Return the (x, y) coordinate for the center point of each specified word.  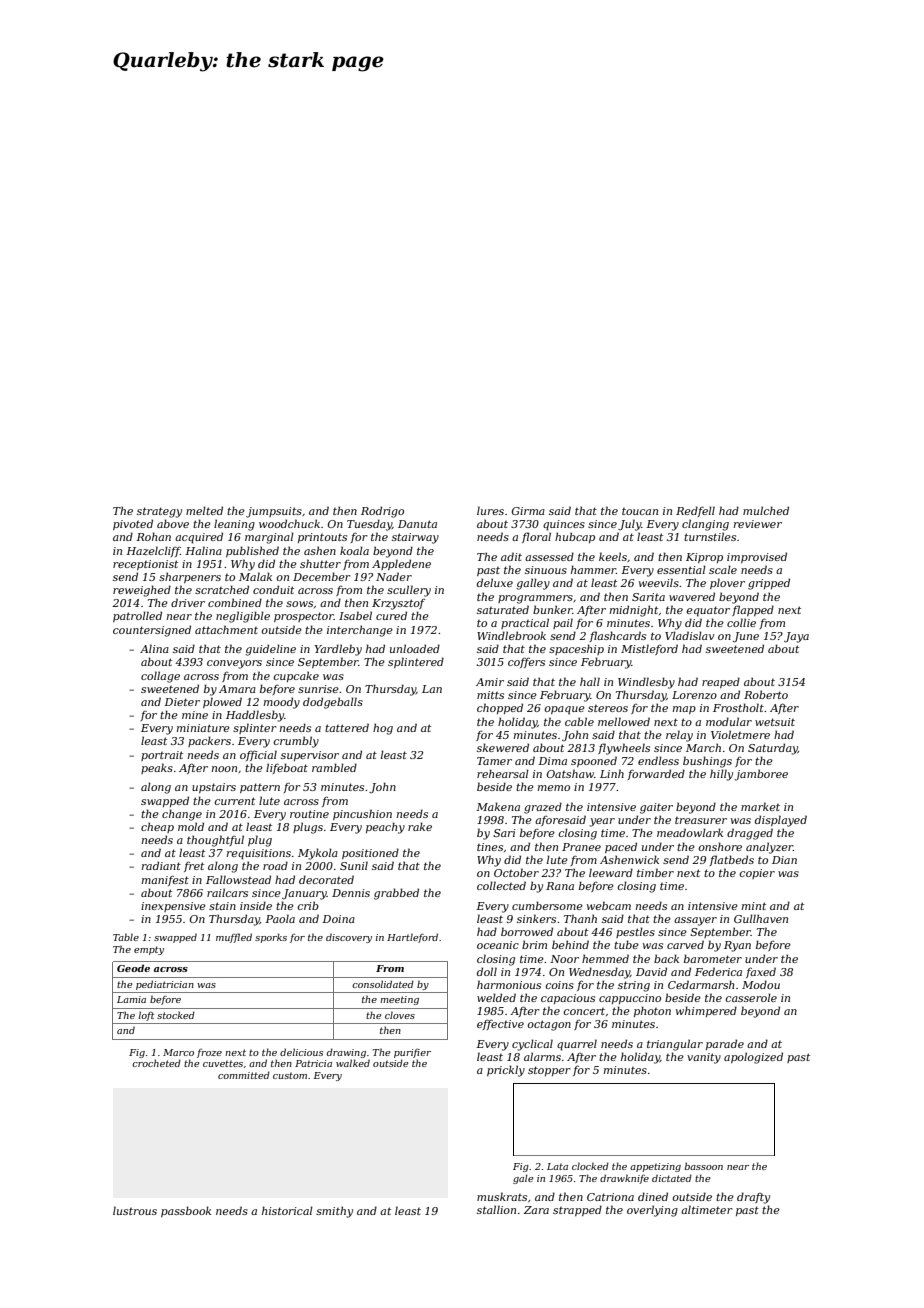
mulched (766, 510)
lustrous (135, 1210)
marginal (269, 538)
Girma (528, 511)
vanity (704, 1058)
